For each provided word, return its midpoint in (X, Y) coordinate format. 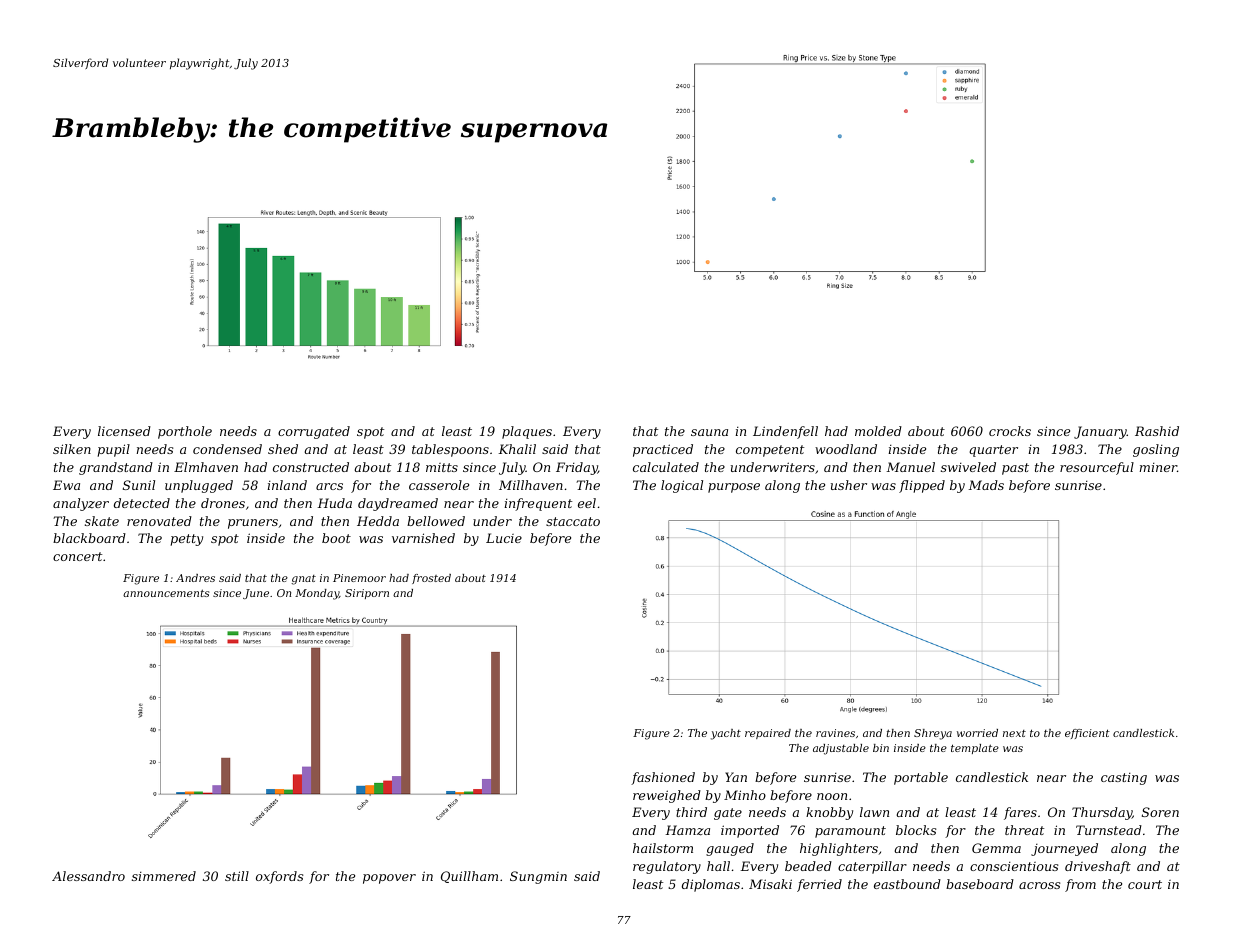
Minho (745, 795)
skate (102, 521)
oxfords (279, 877)
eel (587, 503)
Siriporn (367, 594)
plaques (527, 432)
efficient (1087, 734)
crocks (1010, 431)
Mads (986, 485)
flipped (922, 486)
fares (1020, 813)
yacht (726, 734)
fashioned (663, 778)
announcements (166, 593)
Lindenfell (785, 432)
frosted (431, 579)
